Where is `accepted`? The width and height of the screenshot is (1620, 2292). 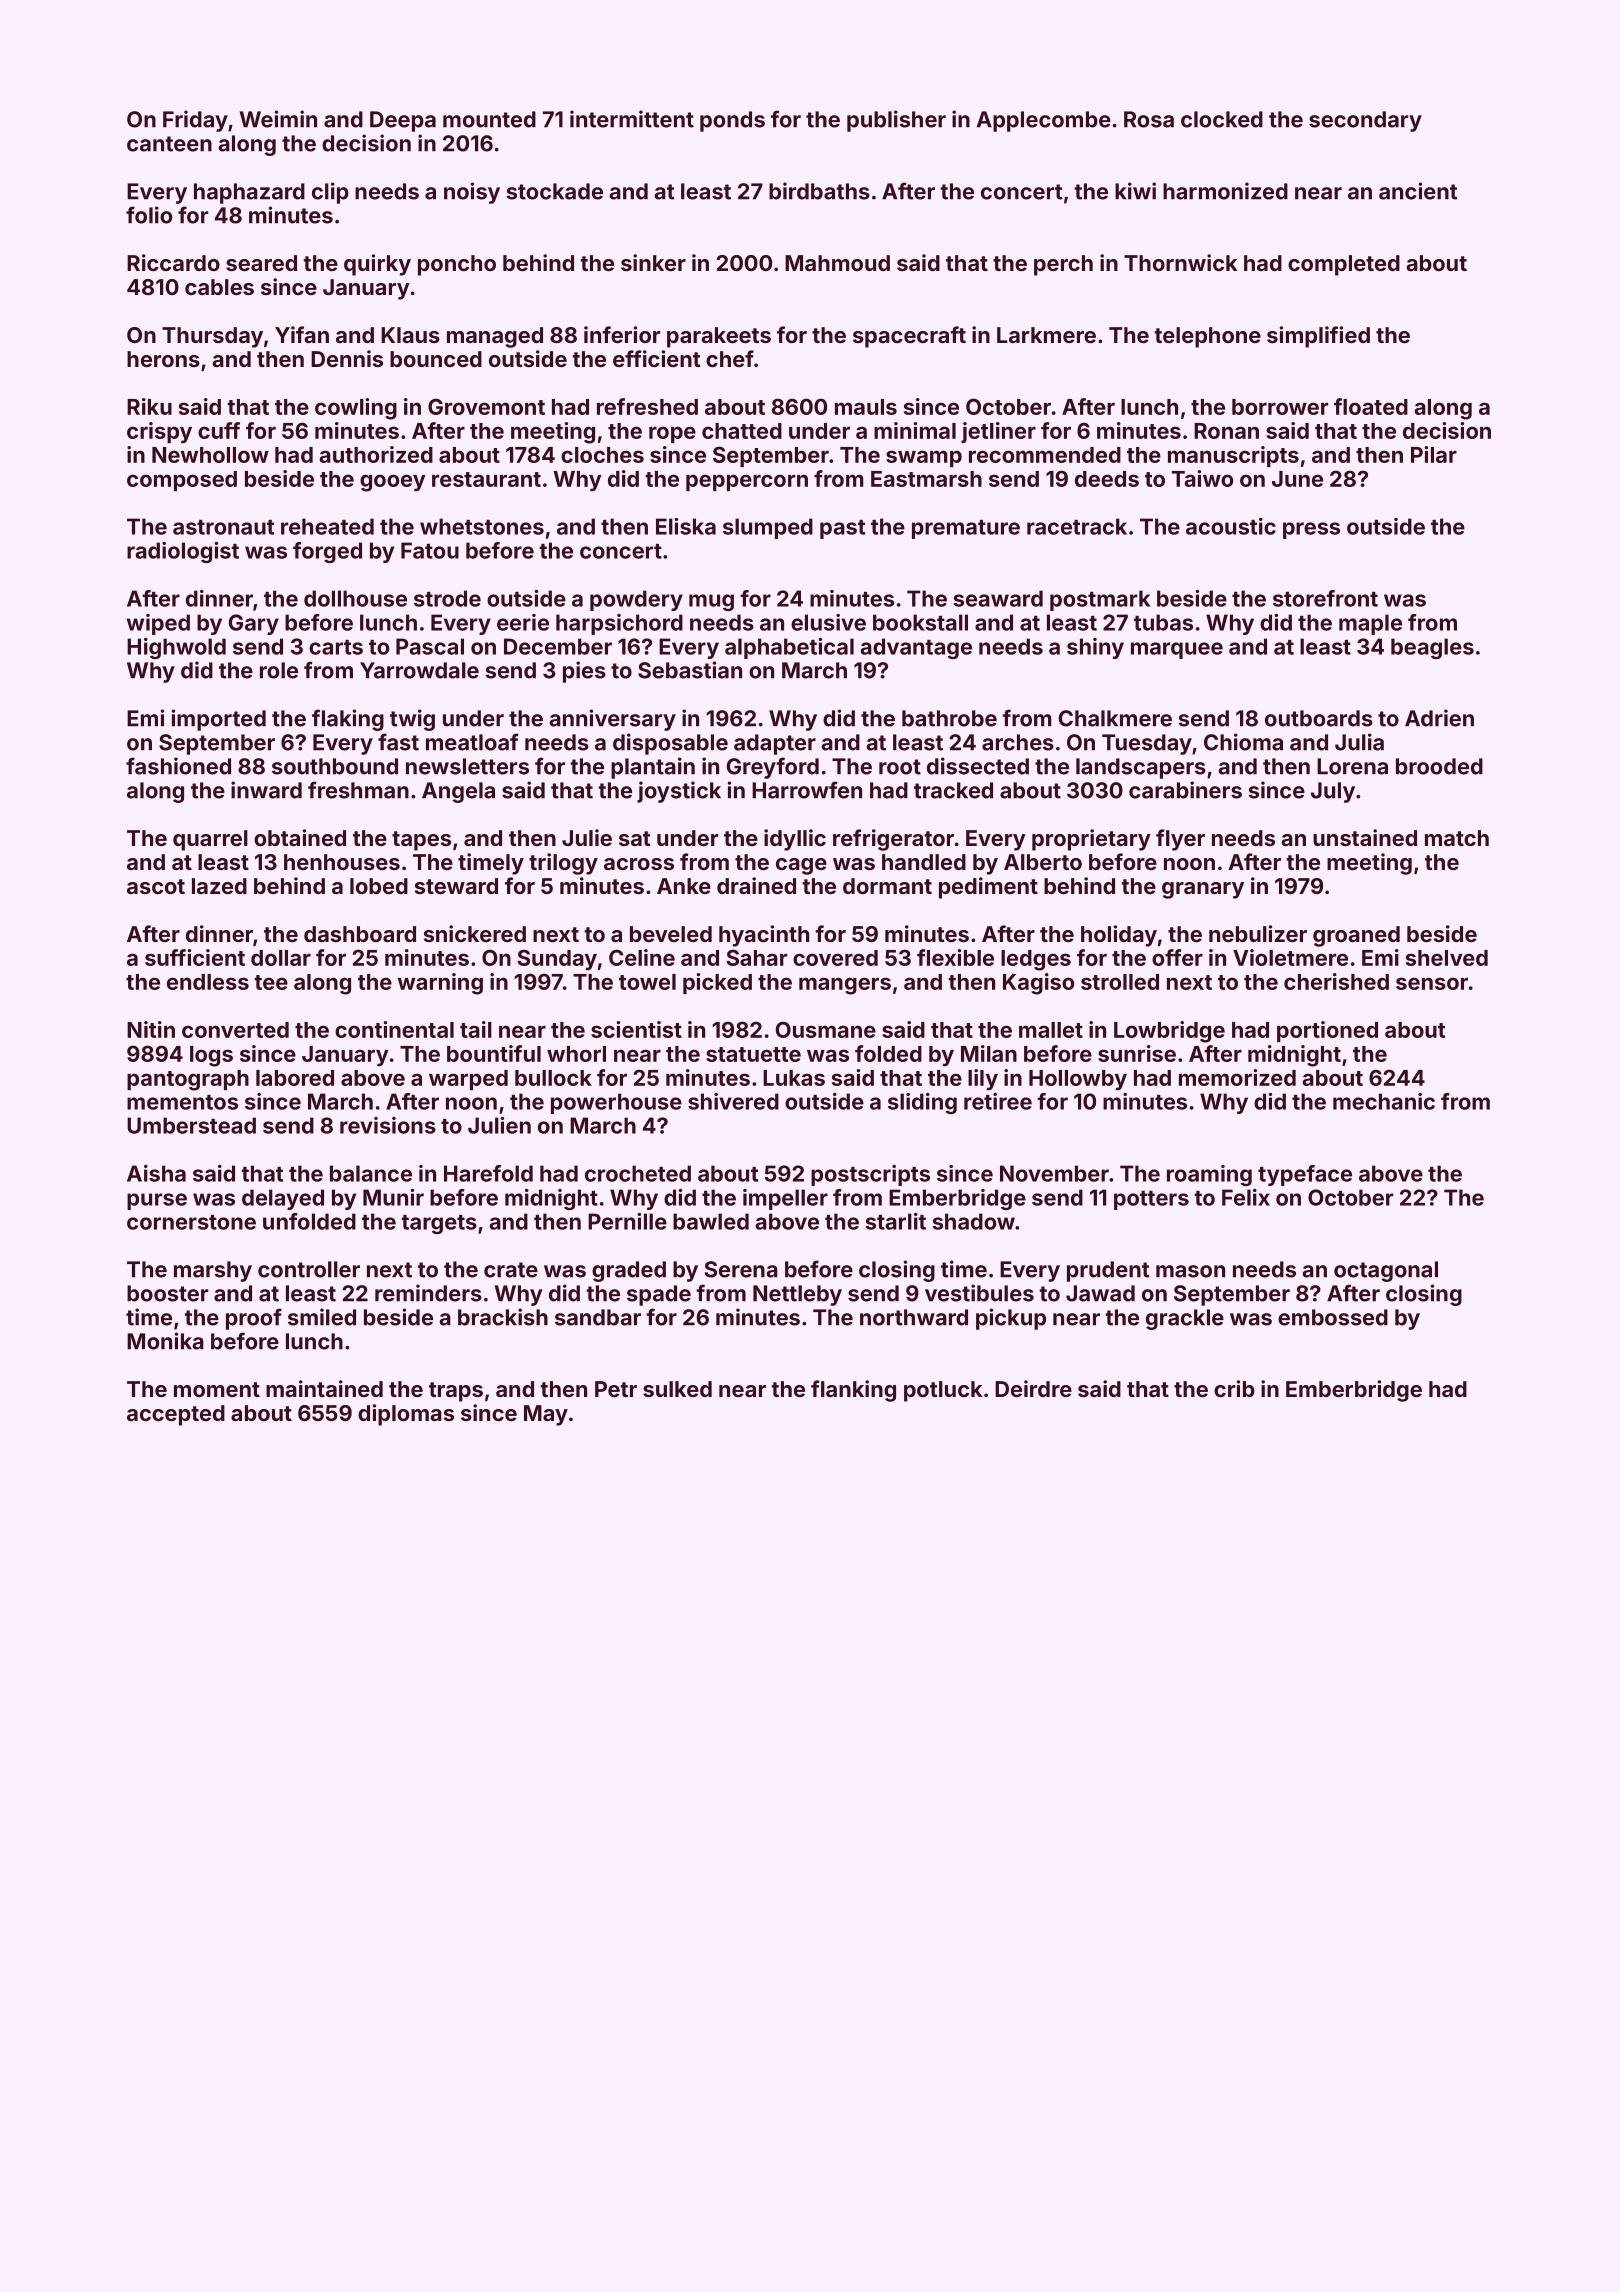 accepted is located at coordinates (176, 1415).
